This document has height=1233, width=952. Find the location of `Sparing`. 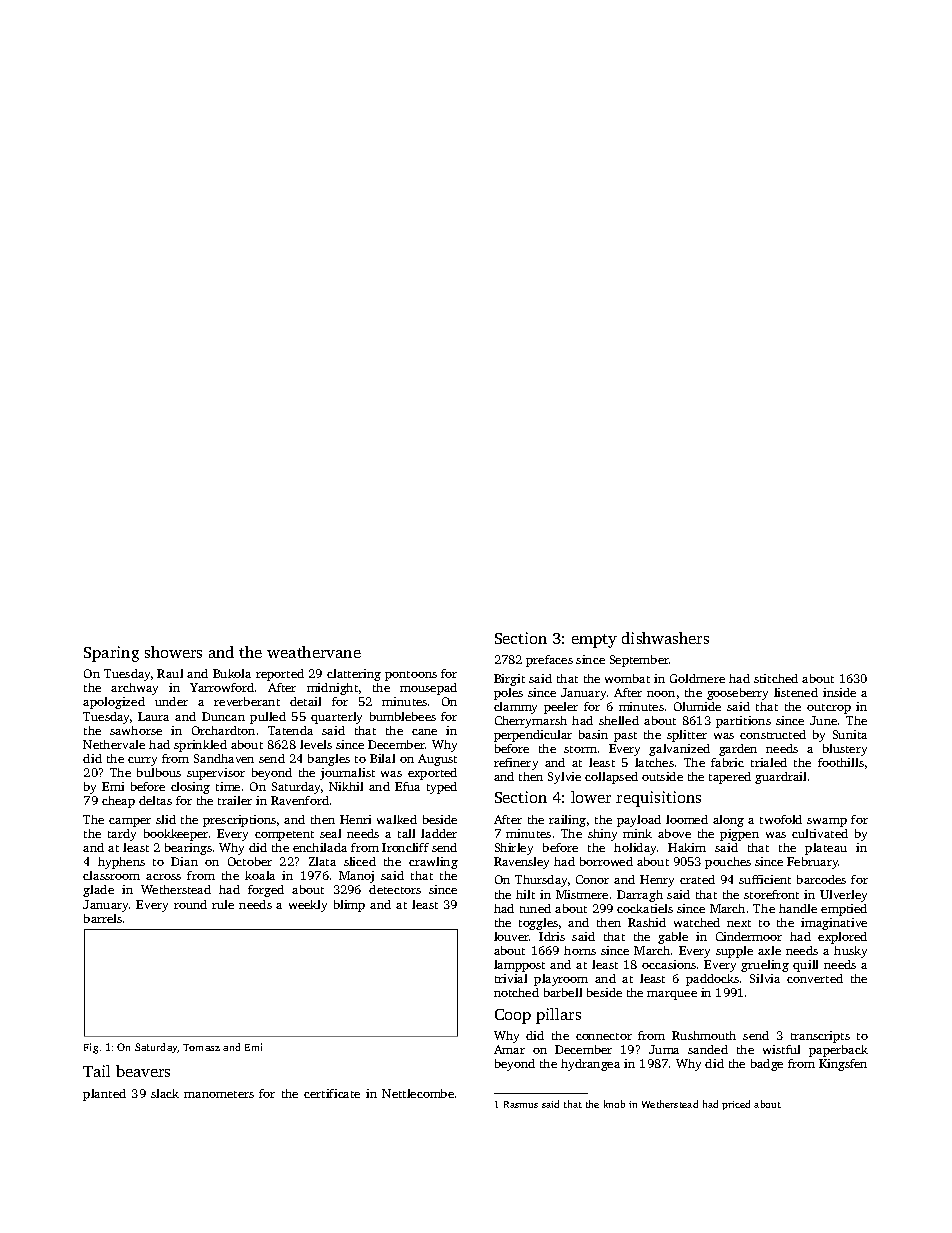

Sparing is located at coordinates (111, 654).
